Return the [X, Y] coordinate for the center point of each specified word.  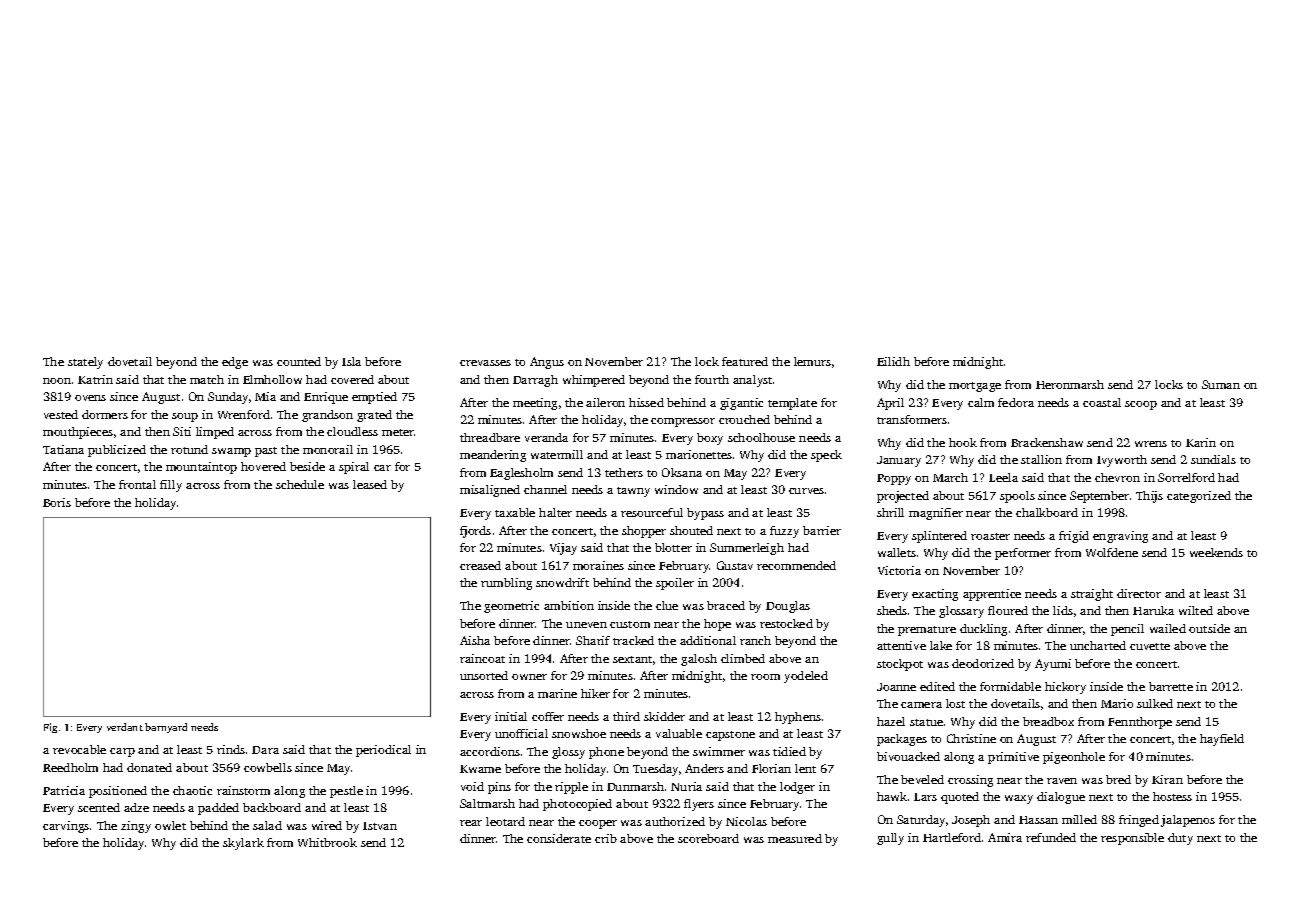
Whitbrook [327, 842]
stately [85, 363]
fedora [1016, 402]
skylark [243, 844]
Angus [547, 363]
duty [1180, 839]
